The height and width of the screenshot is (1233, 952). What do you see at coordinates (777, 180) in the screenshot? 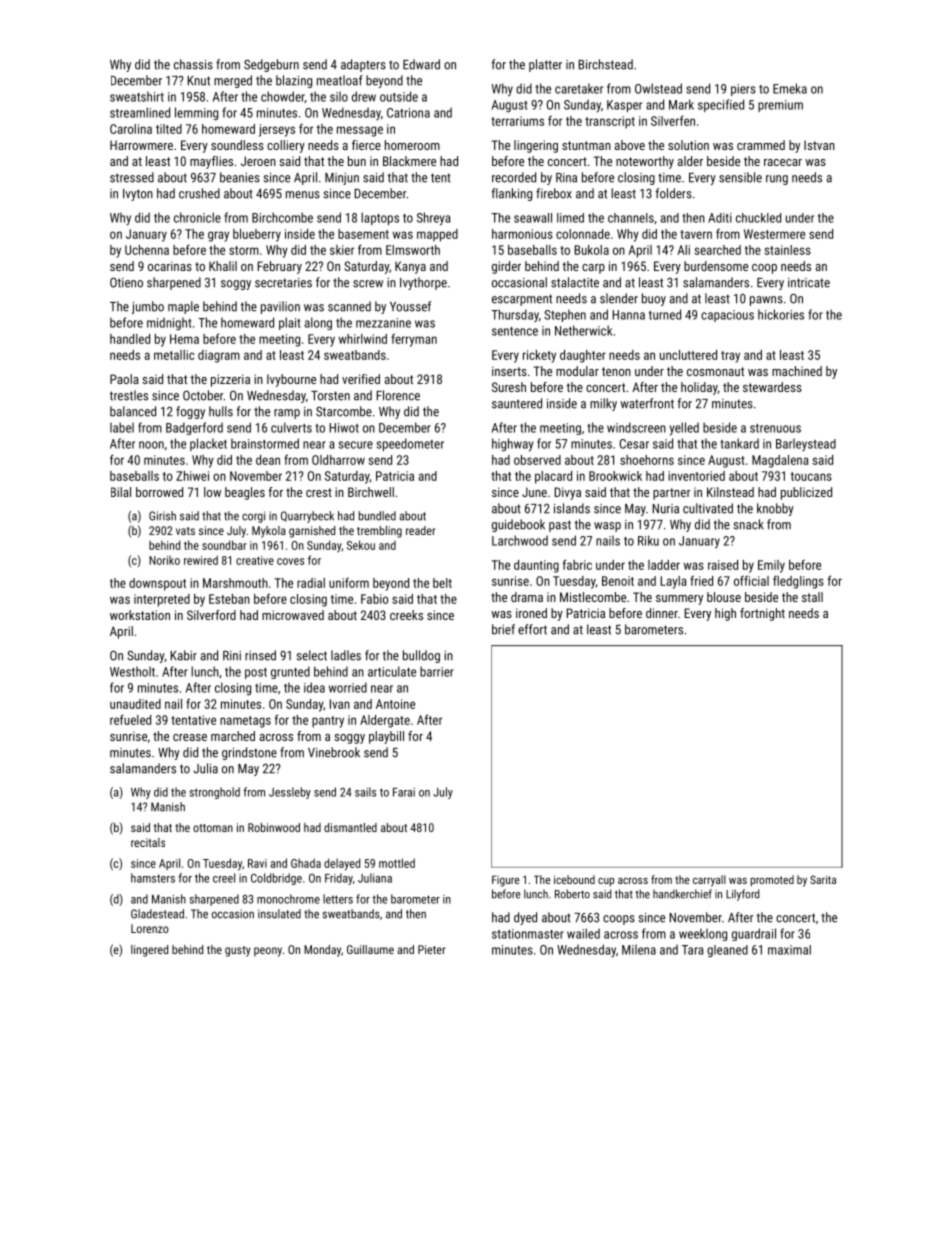
I see `rung` at bounding box center [777, 180].
